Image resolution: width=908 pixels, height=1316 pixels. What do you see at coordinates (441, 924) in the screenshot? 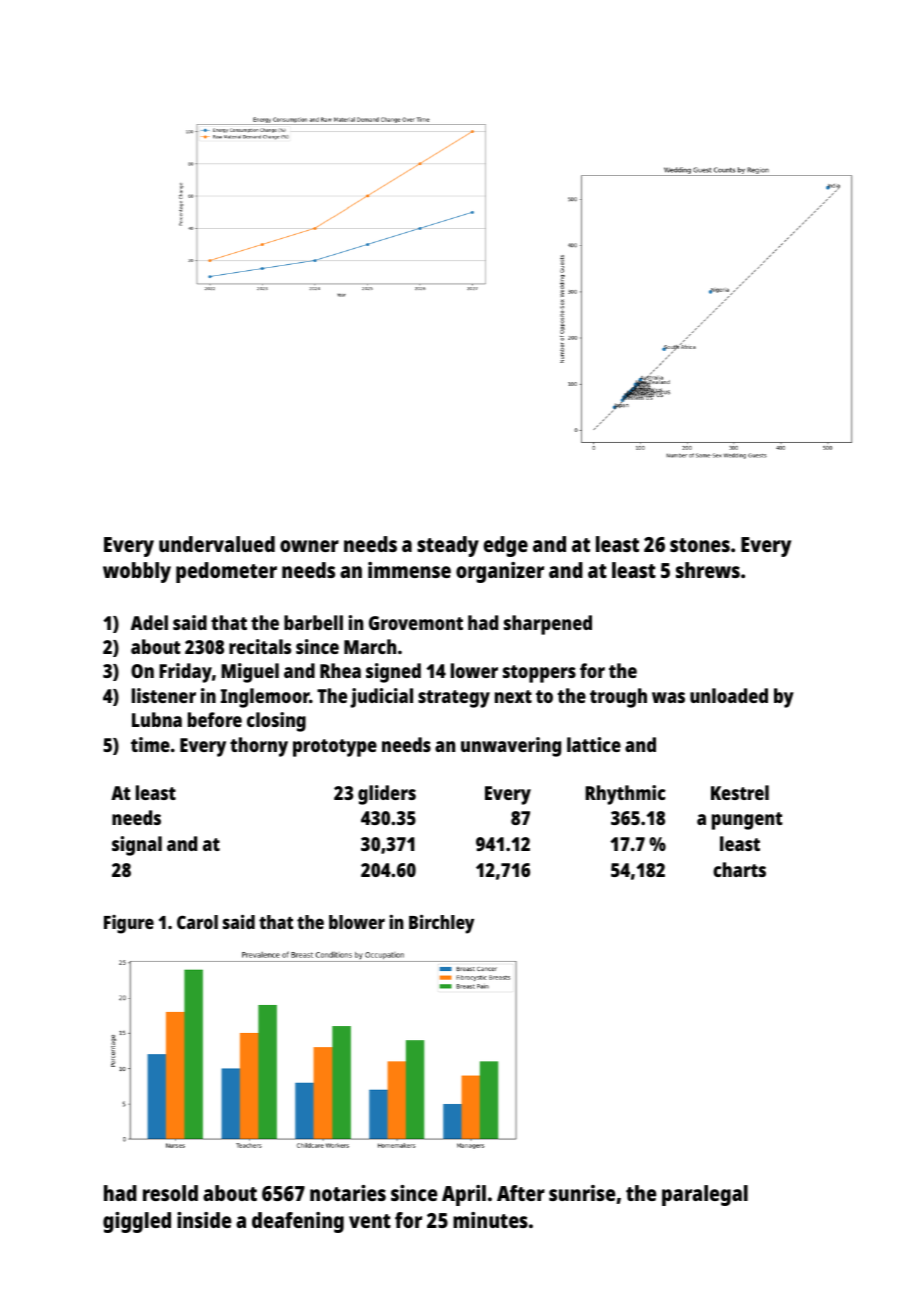
I see `Birchley` at bounding box center [441, 924].
